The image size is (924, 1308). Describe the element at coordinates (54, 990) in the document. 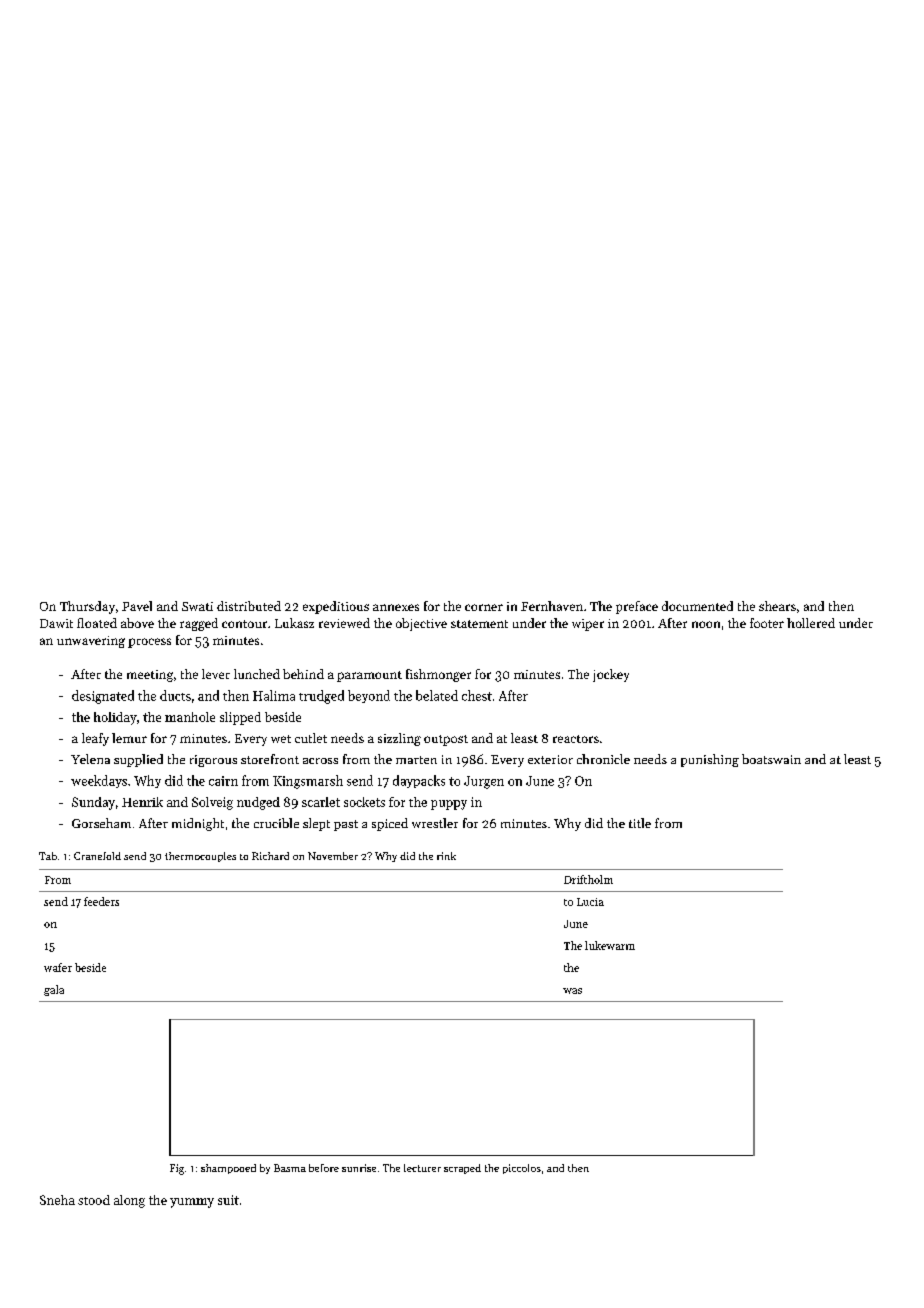

I see `gala` at that location.
